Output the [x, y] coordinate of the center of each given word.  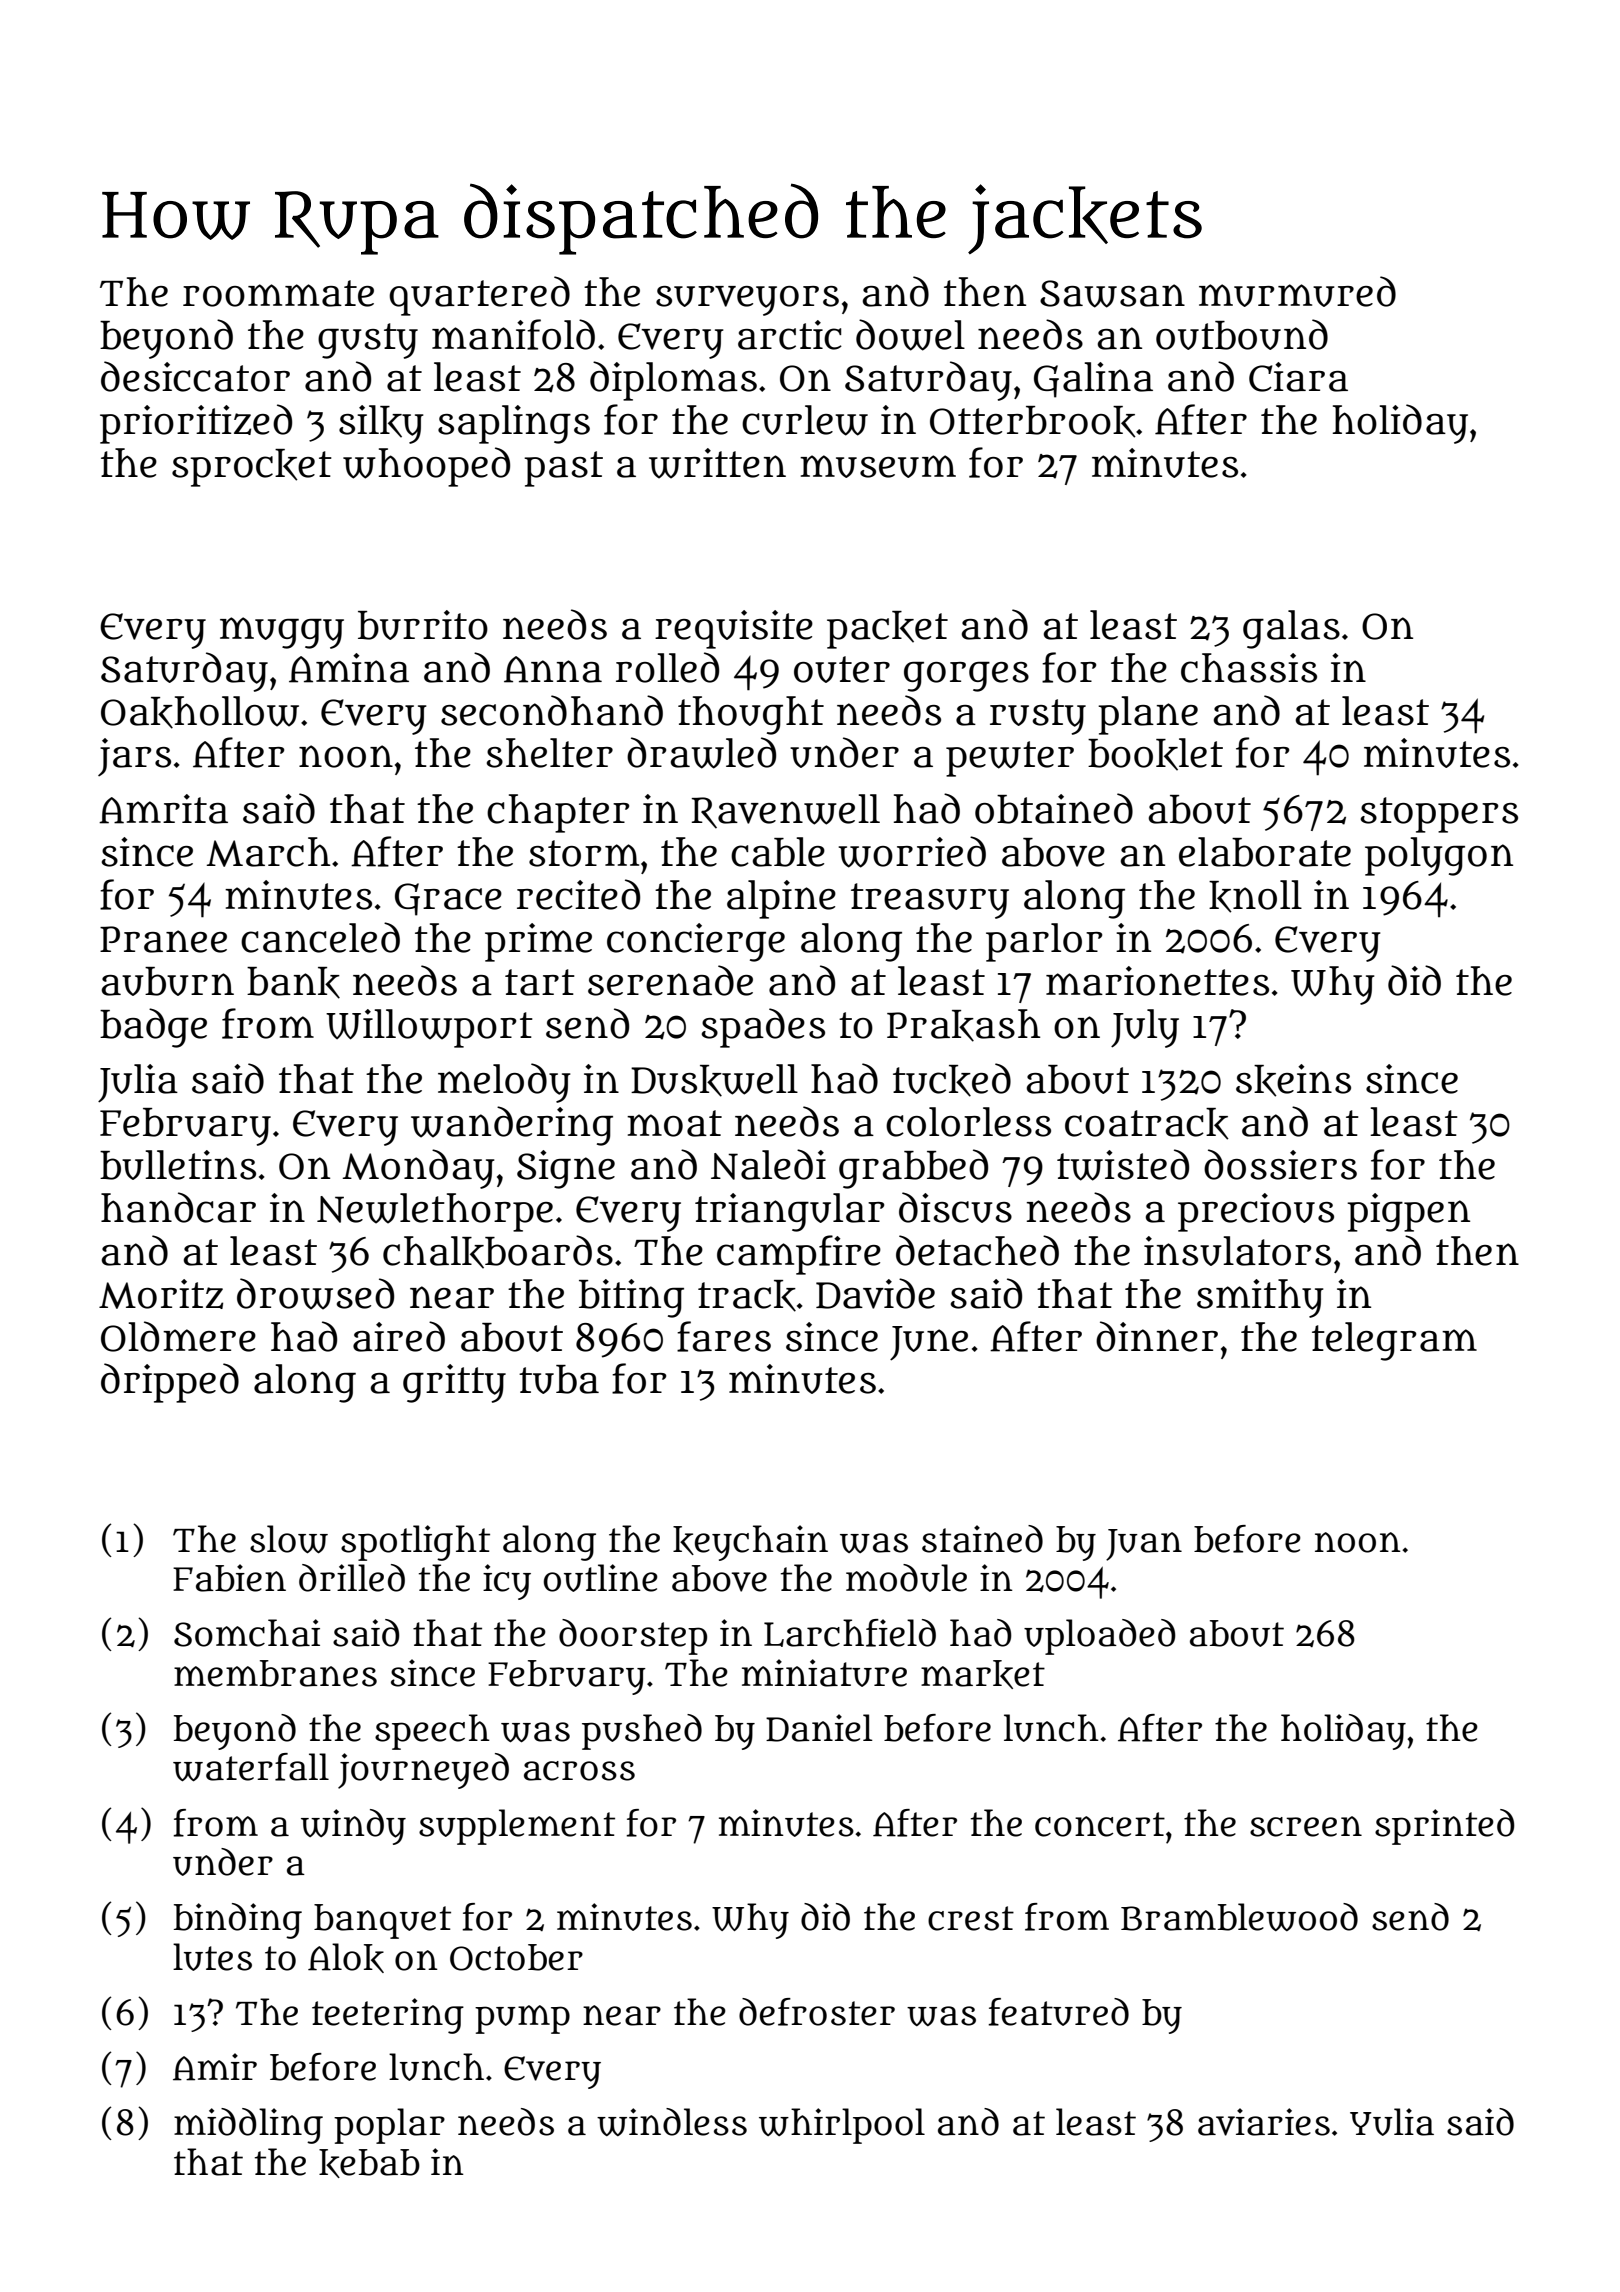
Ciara [1298, 377]
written [717, 463]
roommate [278, 293]
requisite [734, 629]
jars [134, 757]
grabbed [913, 1169]
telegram [1394, 1341]
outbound [1242, 334]
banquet [382, 1921]
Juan [1144, 1545]
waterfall [251, 1767]
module [906, 1578]
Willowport [429, 1028]
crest [971, 1918]
